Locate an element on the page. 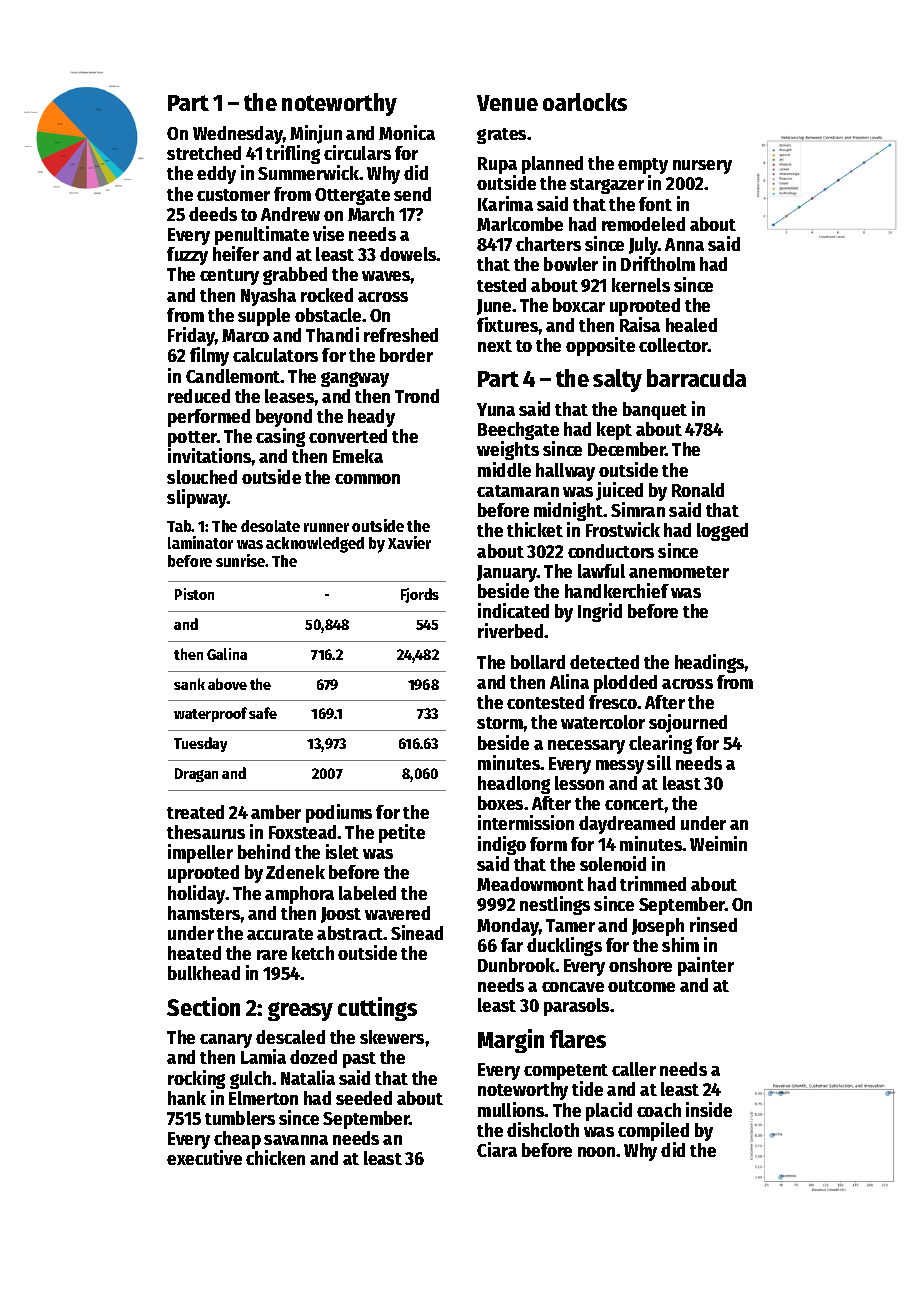 This page has height=1311, width=924. Monica is located at coordinates (407, 132).
